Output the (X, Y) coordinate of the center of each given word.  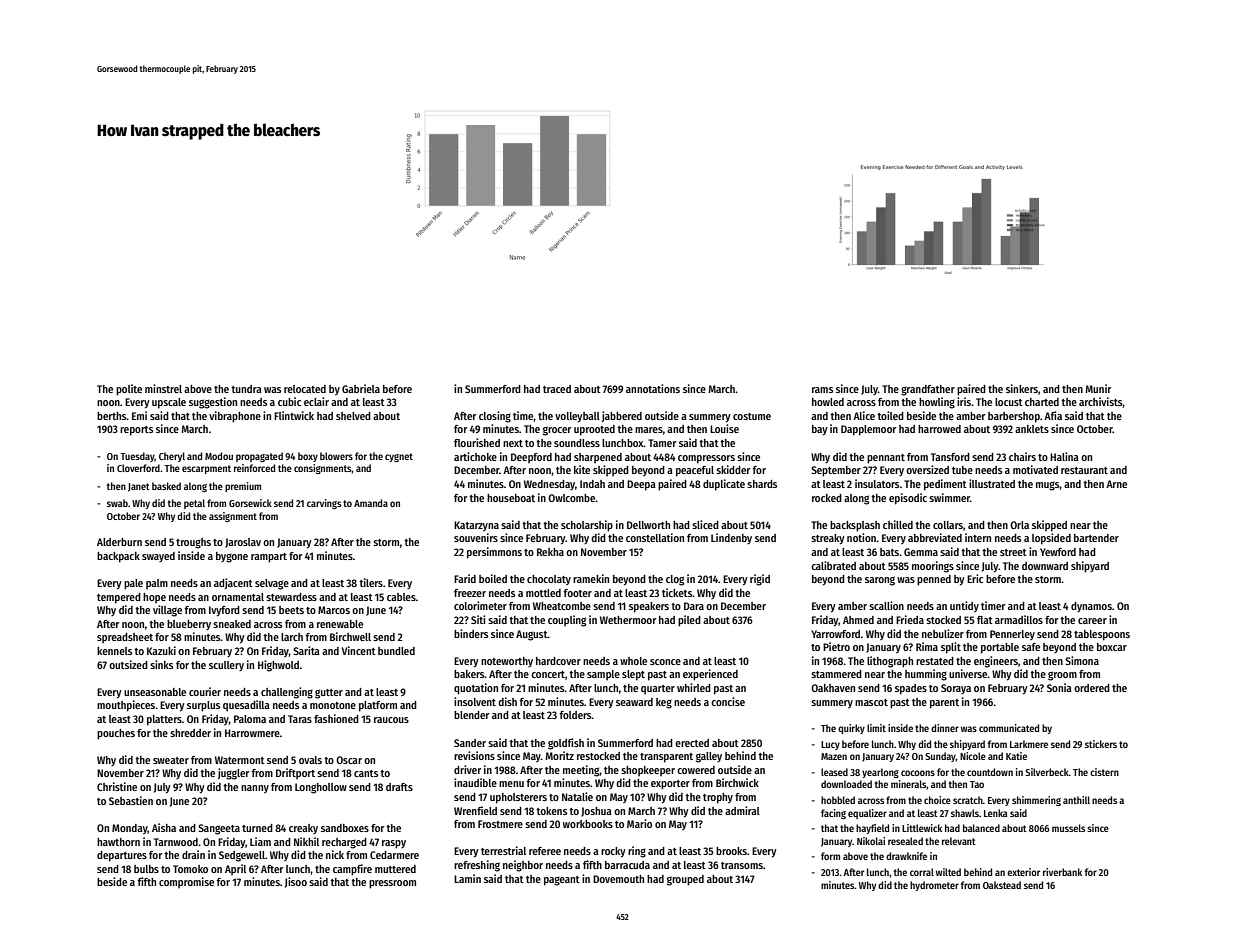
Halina (1064, 456)
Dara (694, 606)
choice (937, 800)
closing (495, 417)
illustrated (992, 483)
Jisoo (296, 882)
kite (582, 469)
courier (205, 691)
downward (1045, 566)
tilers (371, 582)
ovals (310, 760)
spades (911, 689)
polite (129, 390)
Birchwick (737, 782)
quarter (658, 690)
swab (117, 503)
